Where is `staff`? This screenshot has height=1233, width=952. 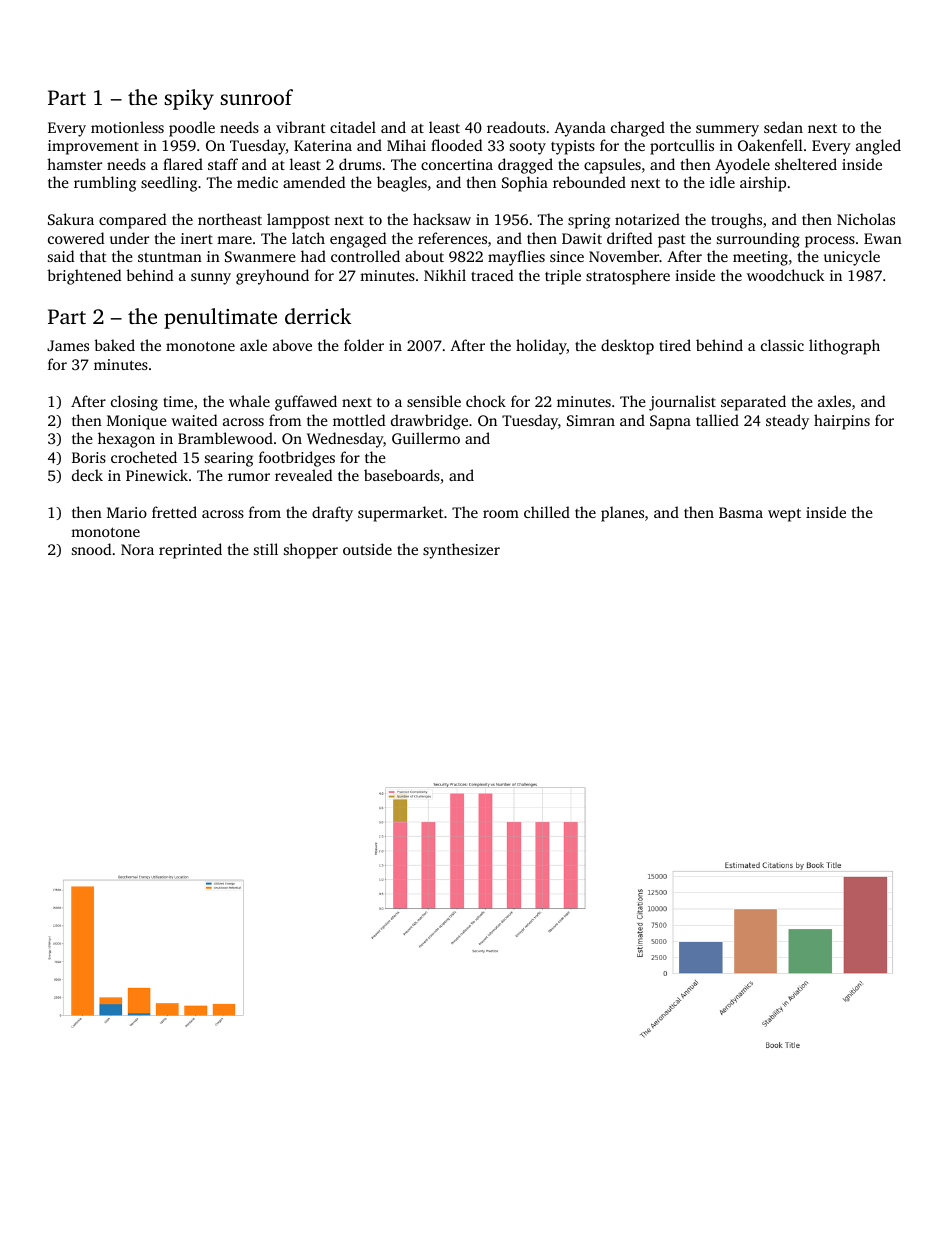 staff is located at coordinates (223, 164).
